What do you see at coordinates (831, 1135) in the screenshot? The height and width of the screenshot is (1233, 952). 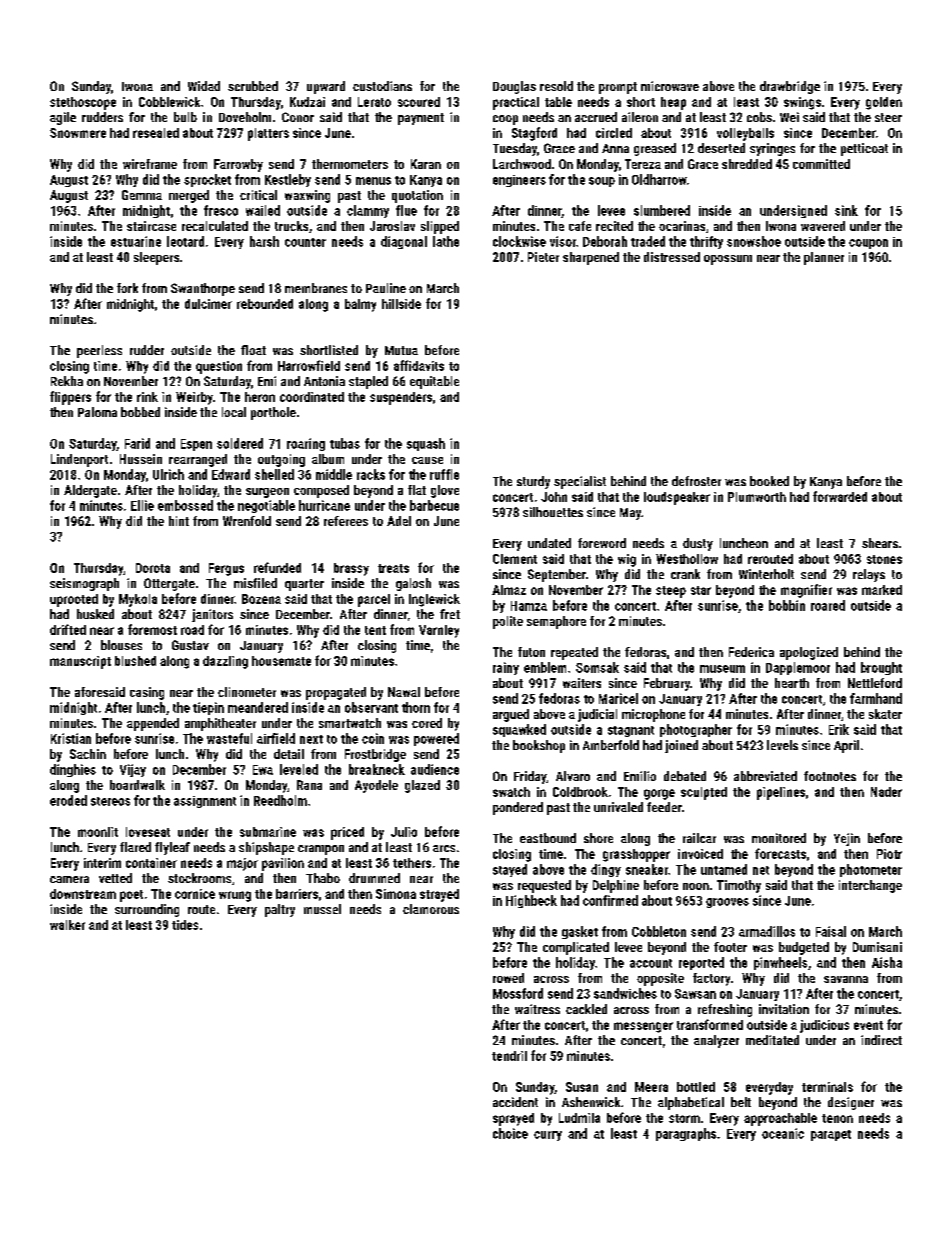 I see `parapet` at bounding box center [831, 1135].
